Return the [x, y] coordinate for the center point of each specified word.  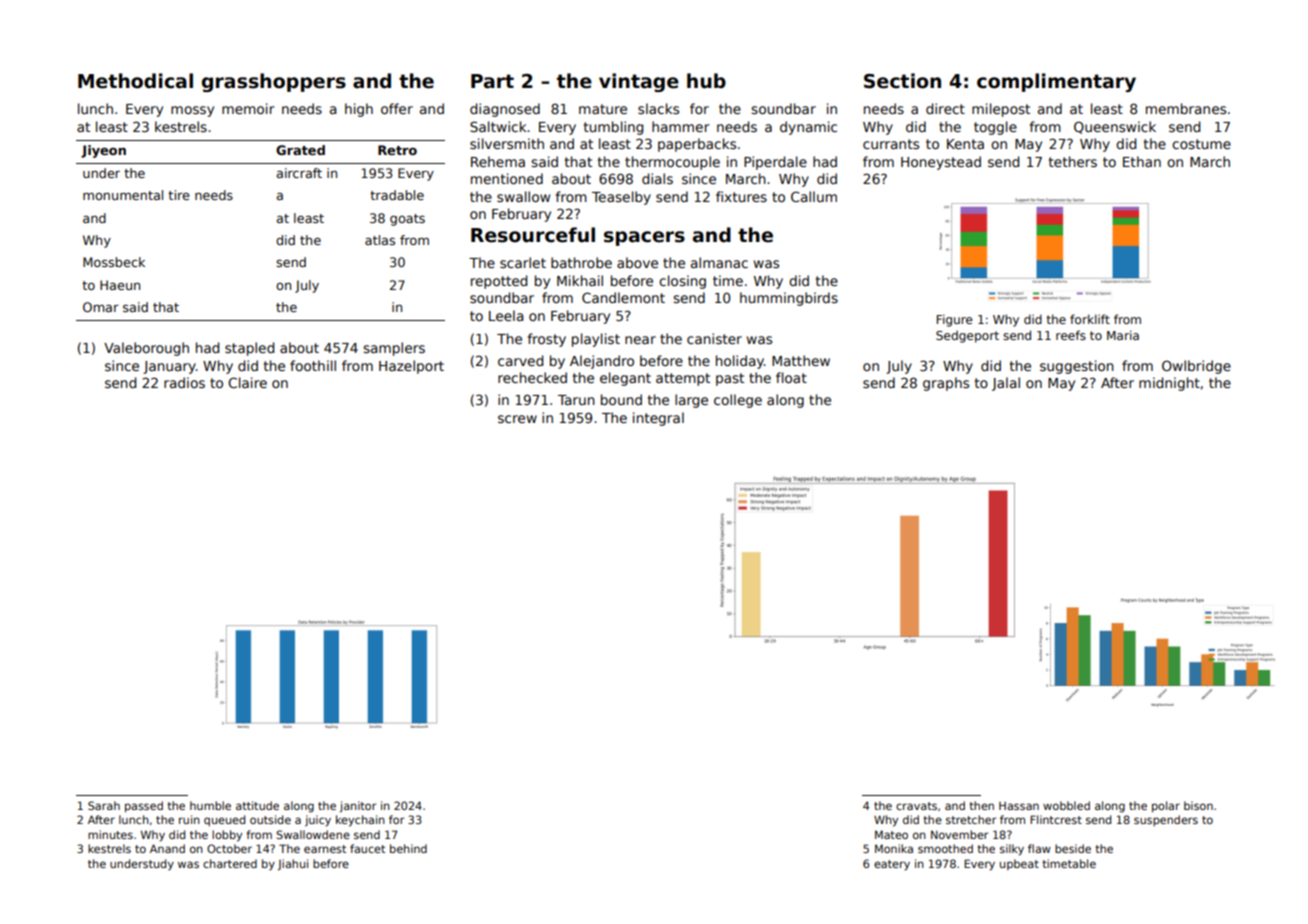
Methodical [135, 81]
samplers [394, 349]
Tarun [576, 400]
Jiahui [293, 865]
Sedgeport [967, 337]
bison [1198, 805]
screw [517, 419]
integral [658, 419]
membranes [1186, 108]
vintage [639, 82]
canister [714, 338]
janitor [358, 806]
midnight [1169, 384]
